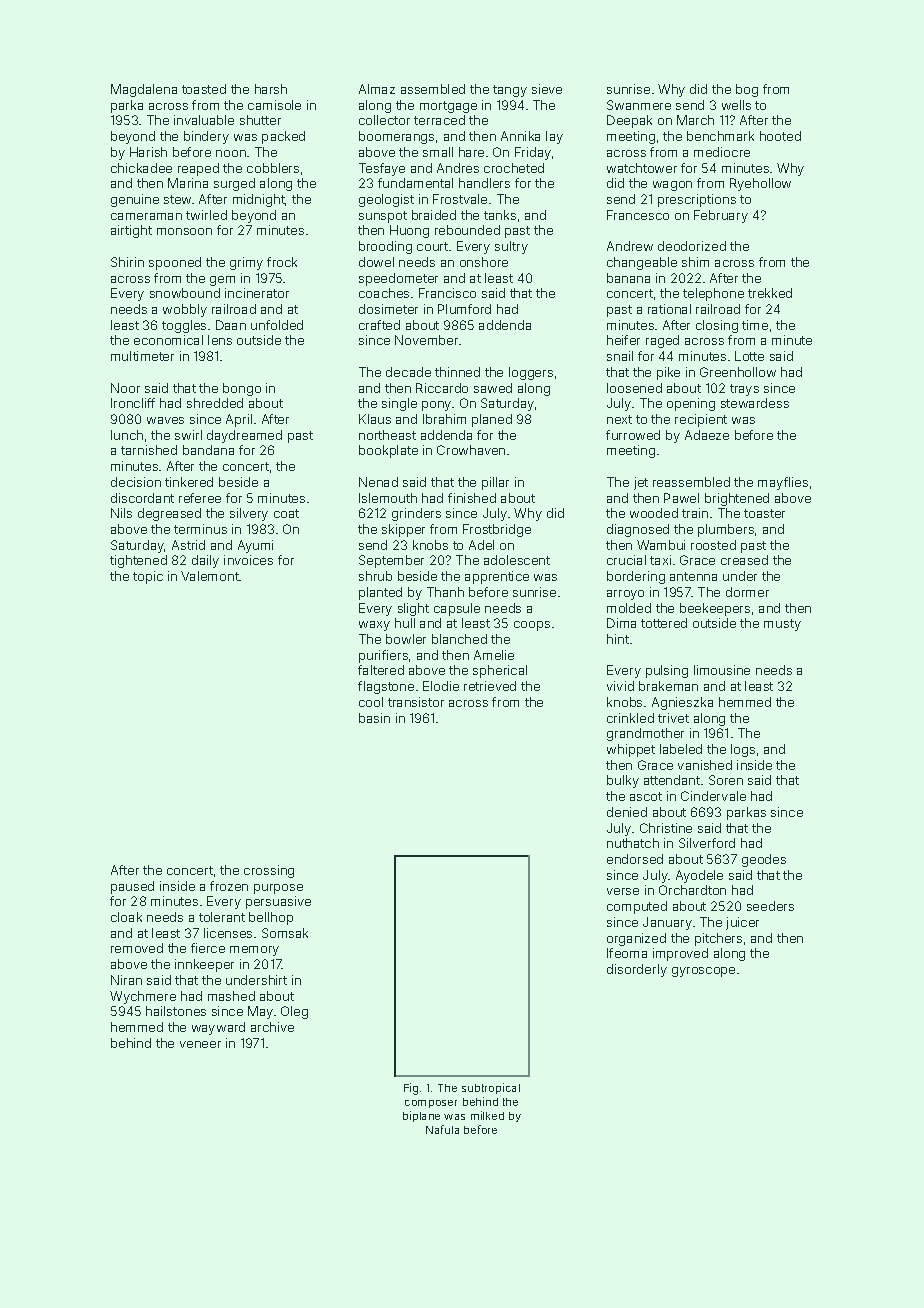 Image resolution: width=924 pixels, height=1308 pixels. What do you see at coordinates (510, 91) in the screenshot?
I see `tangy` at bounding box center [510, 91].
